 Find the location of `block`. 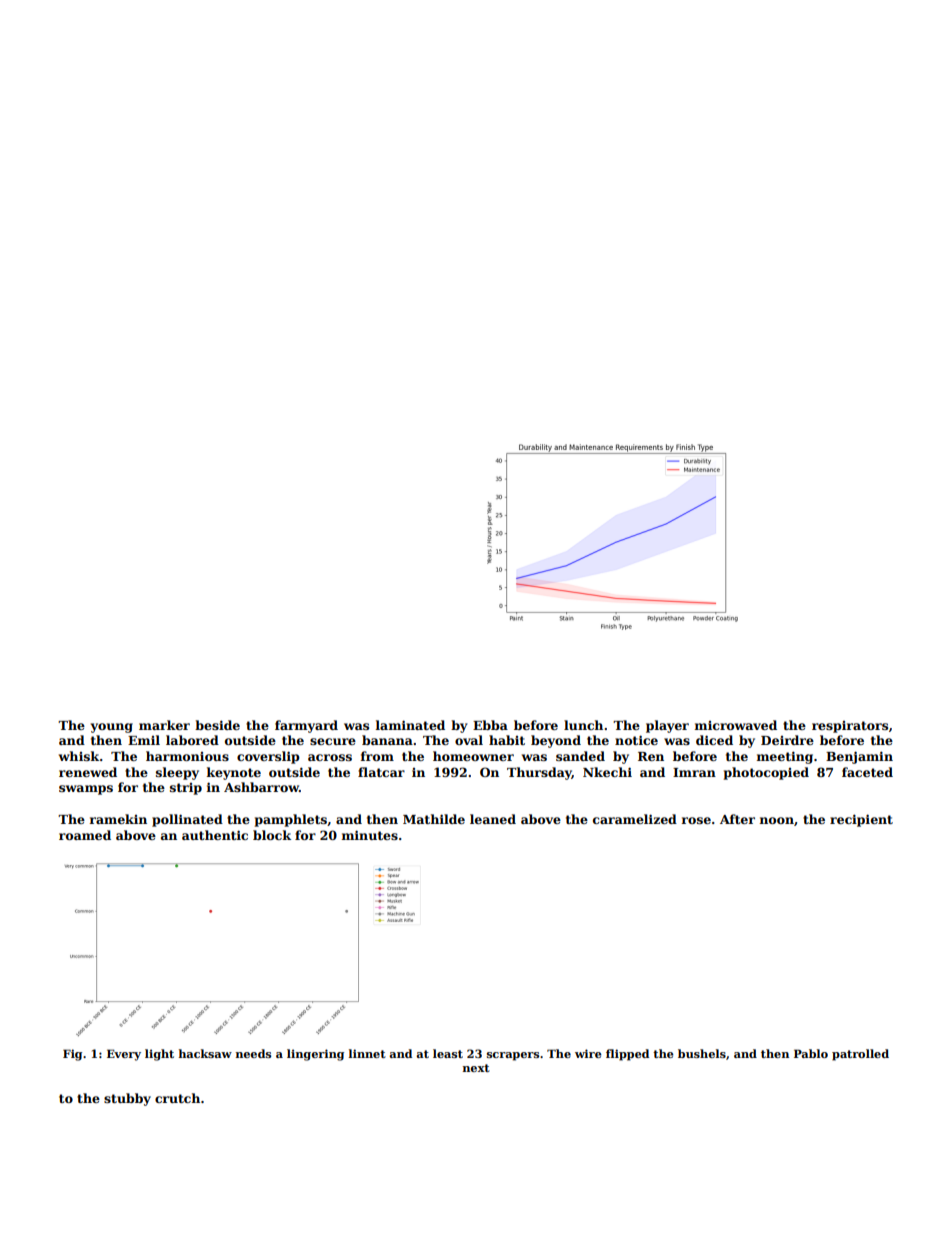

block is located at coordinates (272, 835).
